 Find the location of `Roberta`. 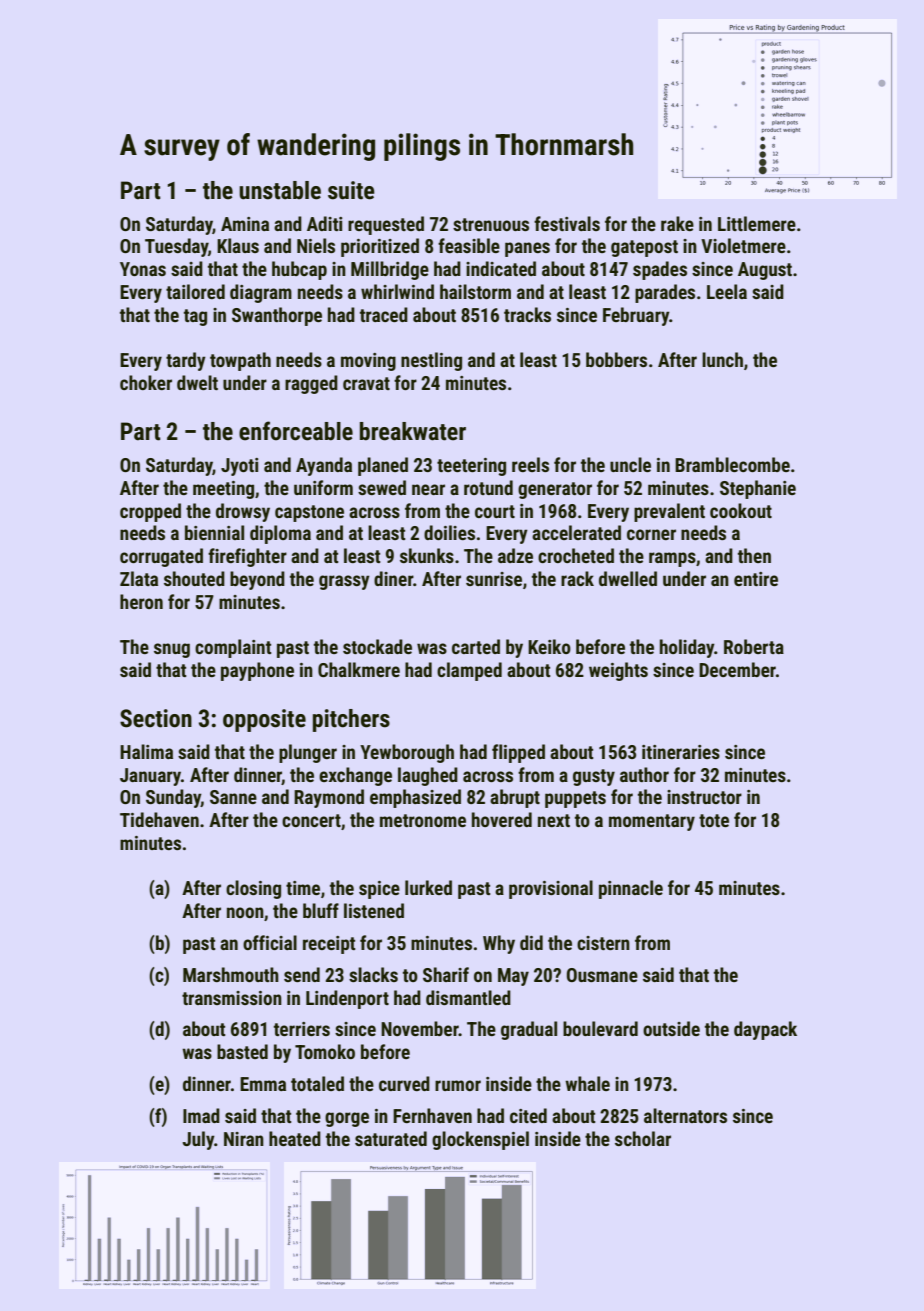

Roberta is located at coordinates (754, 646).
